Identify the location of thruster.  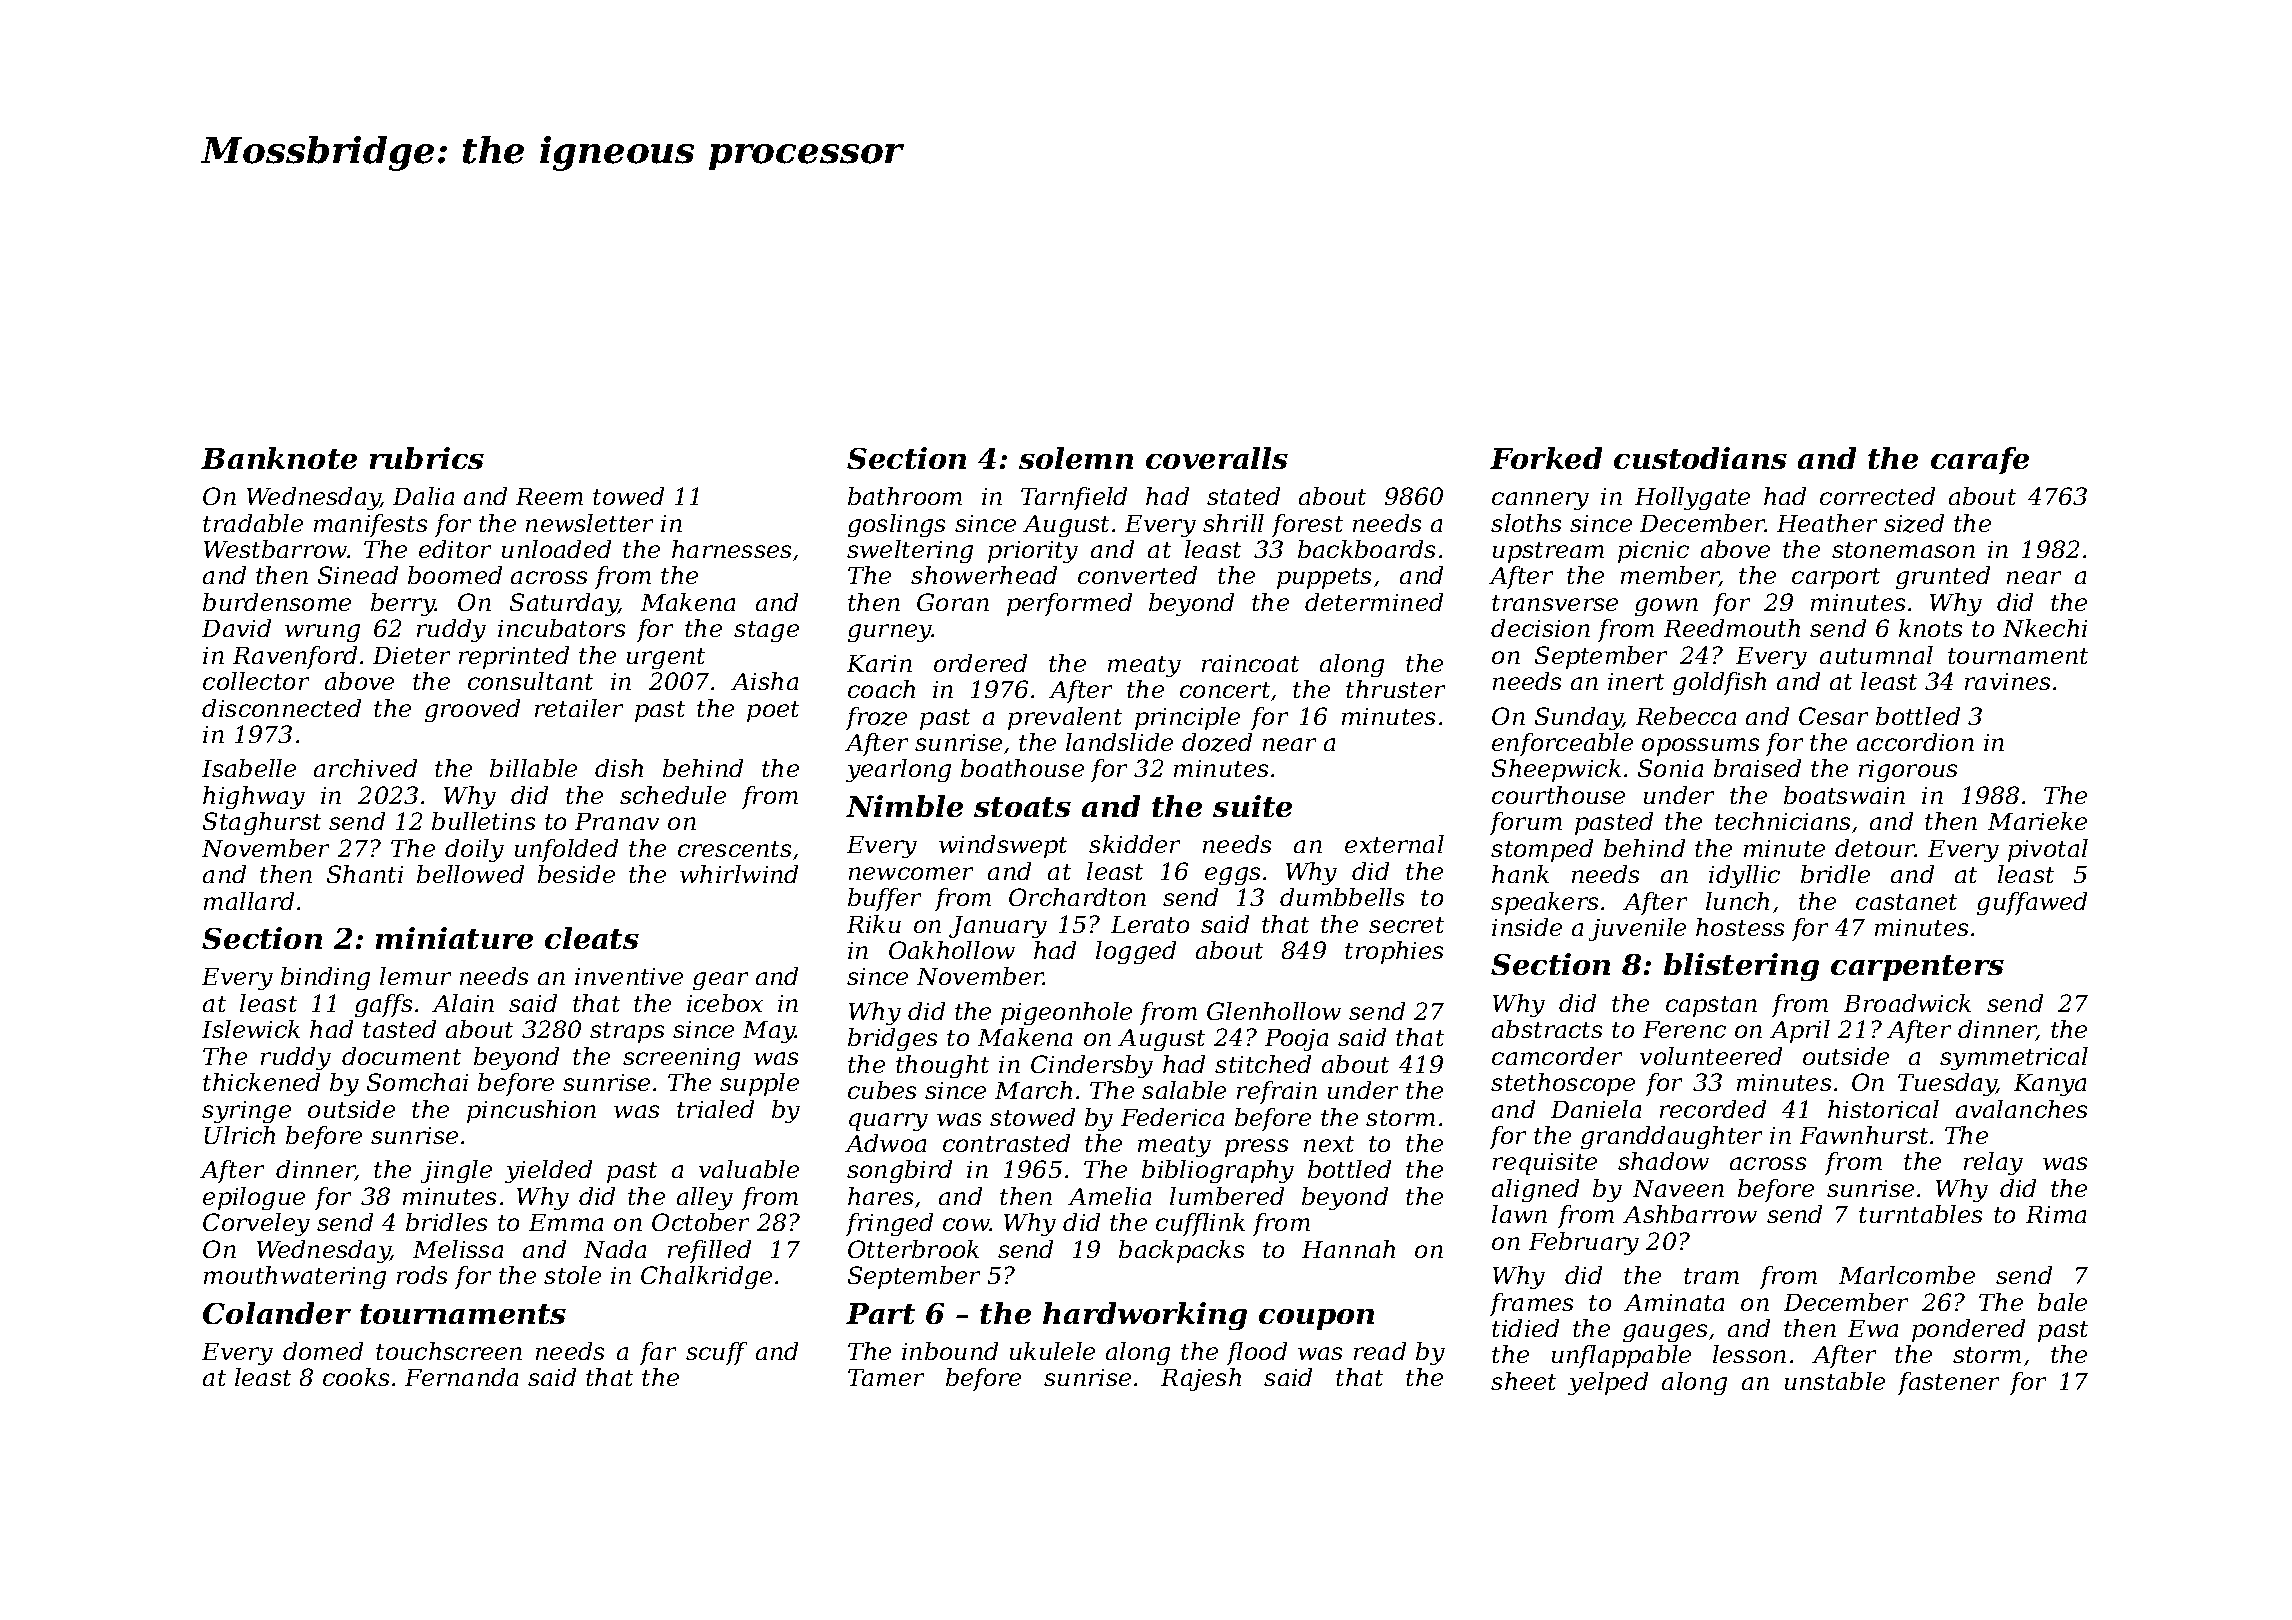
(1395, 689).
